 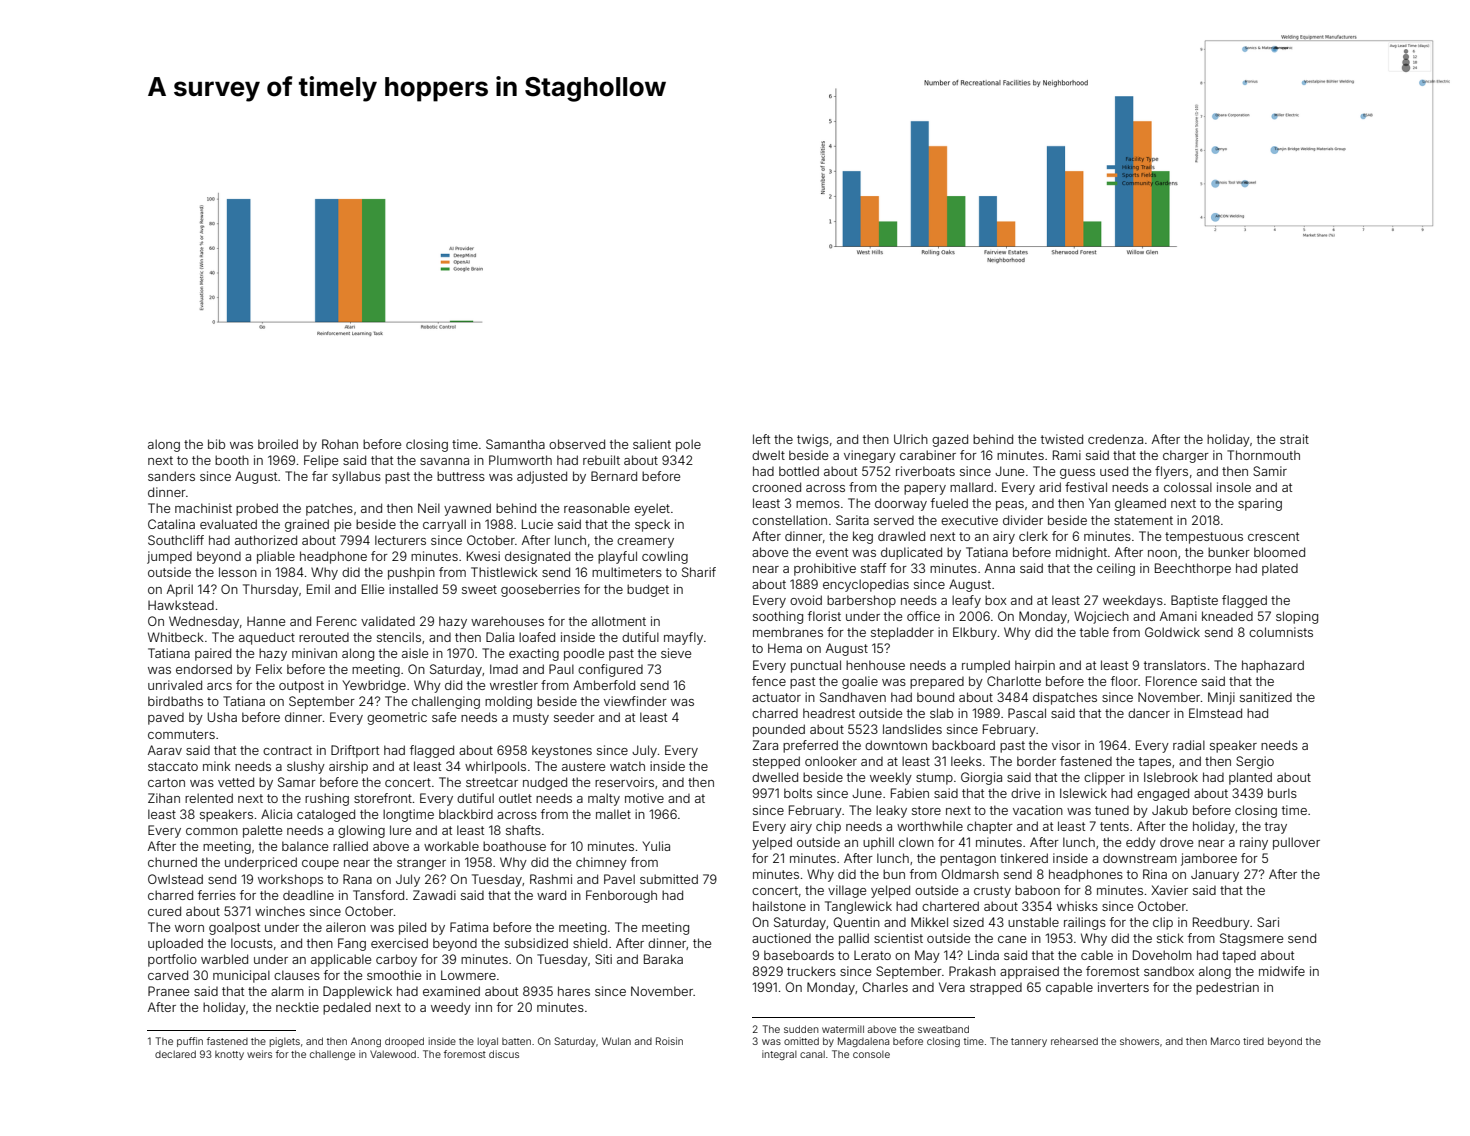 What do you see at coordinates (483, 556) in the document?
I see `Kwesi` at bounding box center [483, 556].
